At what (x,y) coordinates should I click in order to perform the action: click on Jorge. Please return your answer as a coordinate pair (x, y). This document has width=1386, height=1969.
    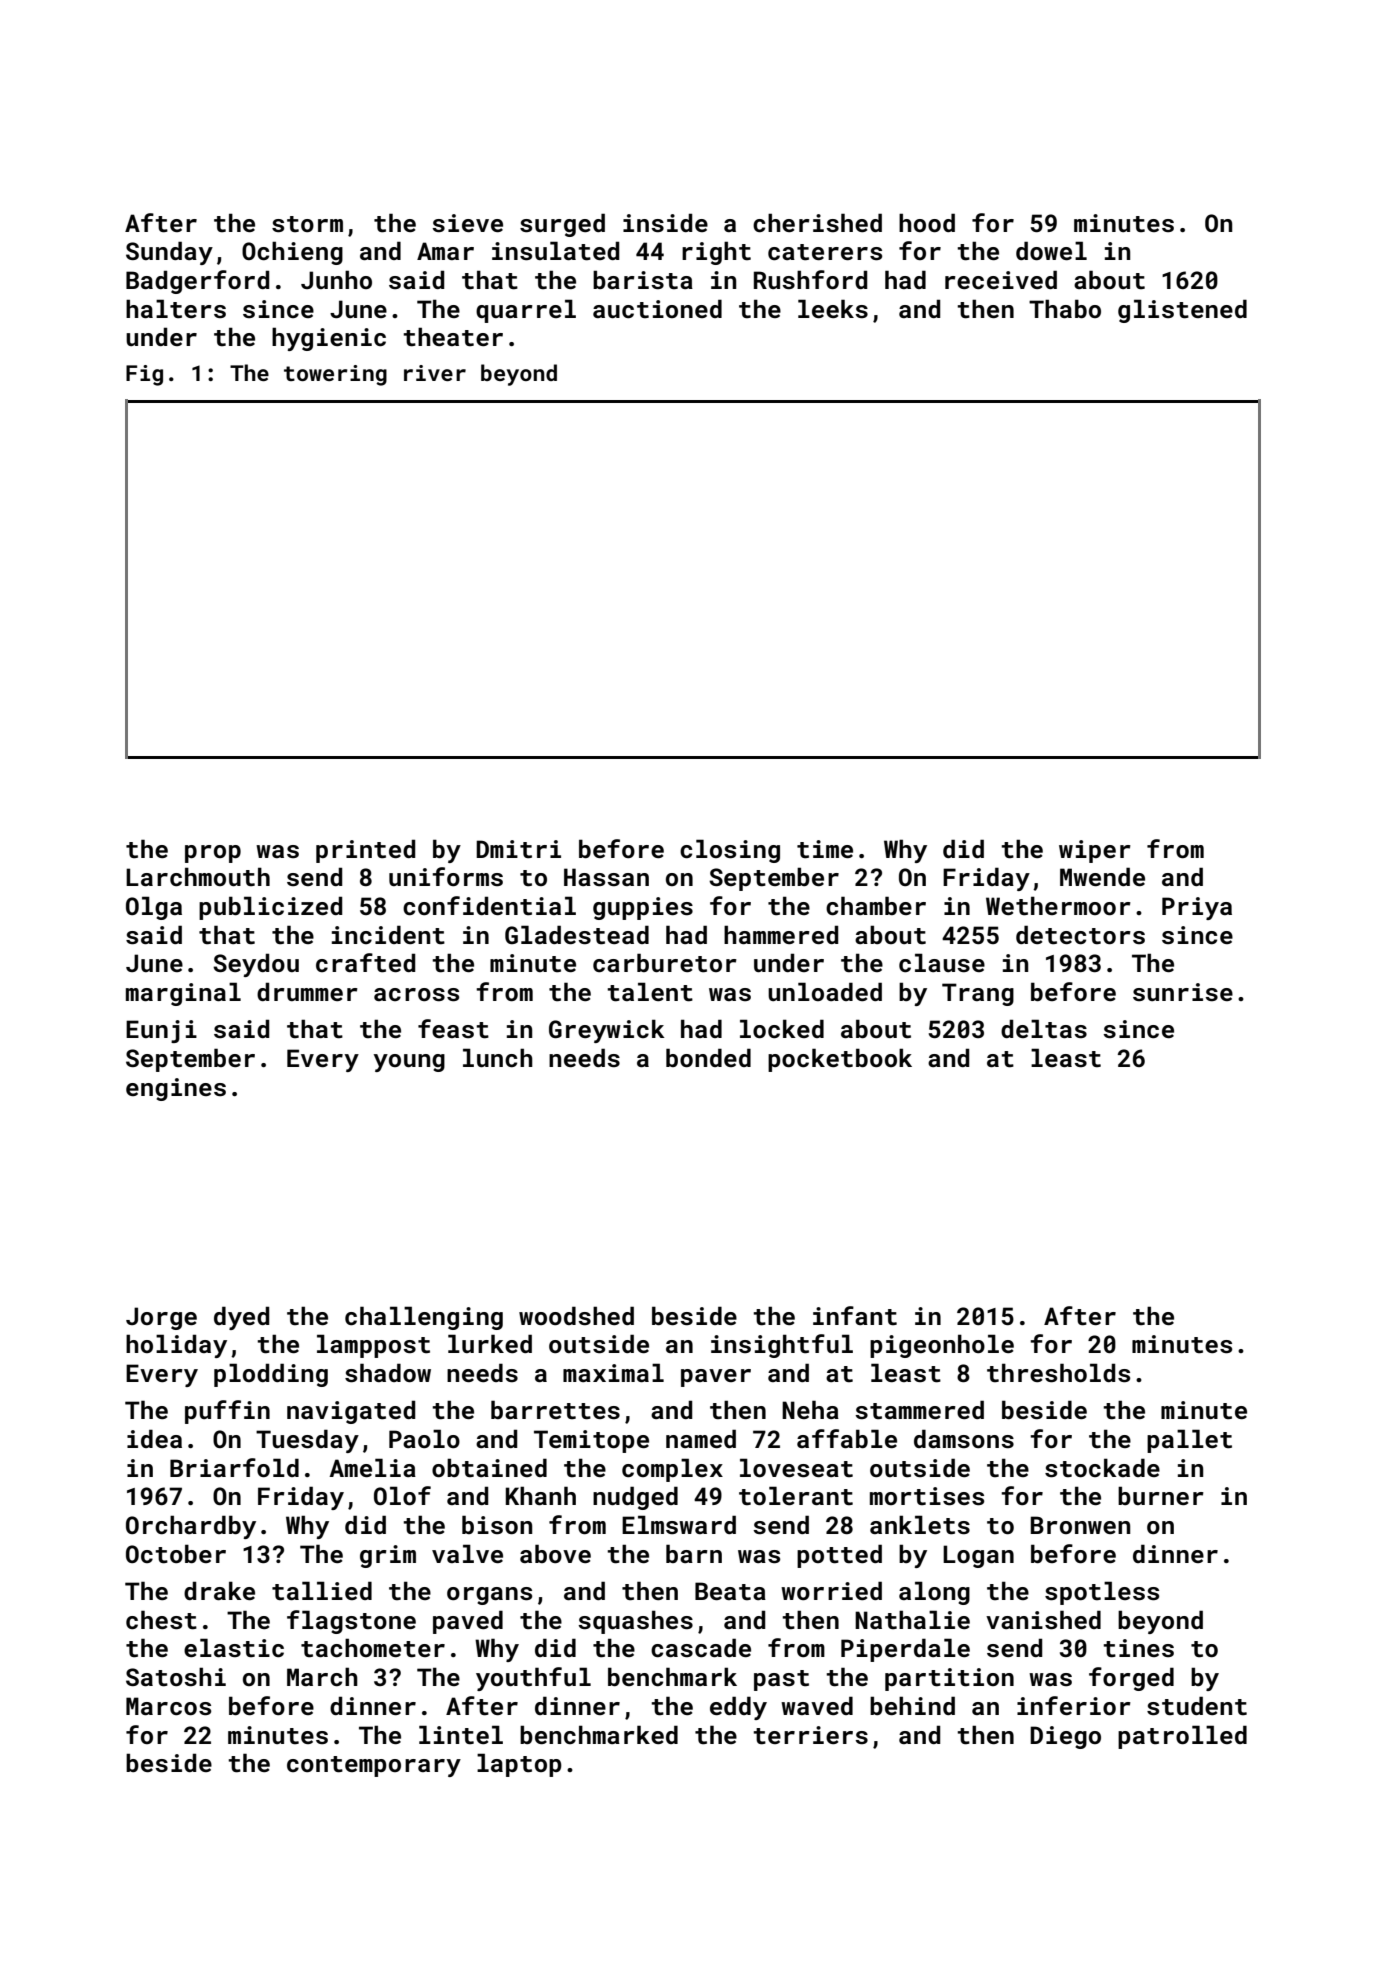
    Looking at the image, I should click on (161, 1318).
